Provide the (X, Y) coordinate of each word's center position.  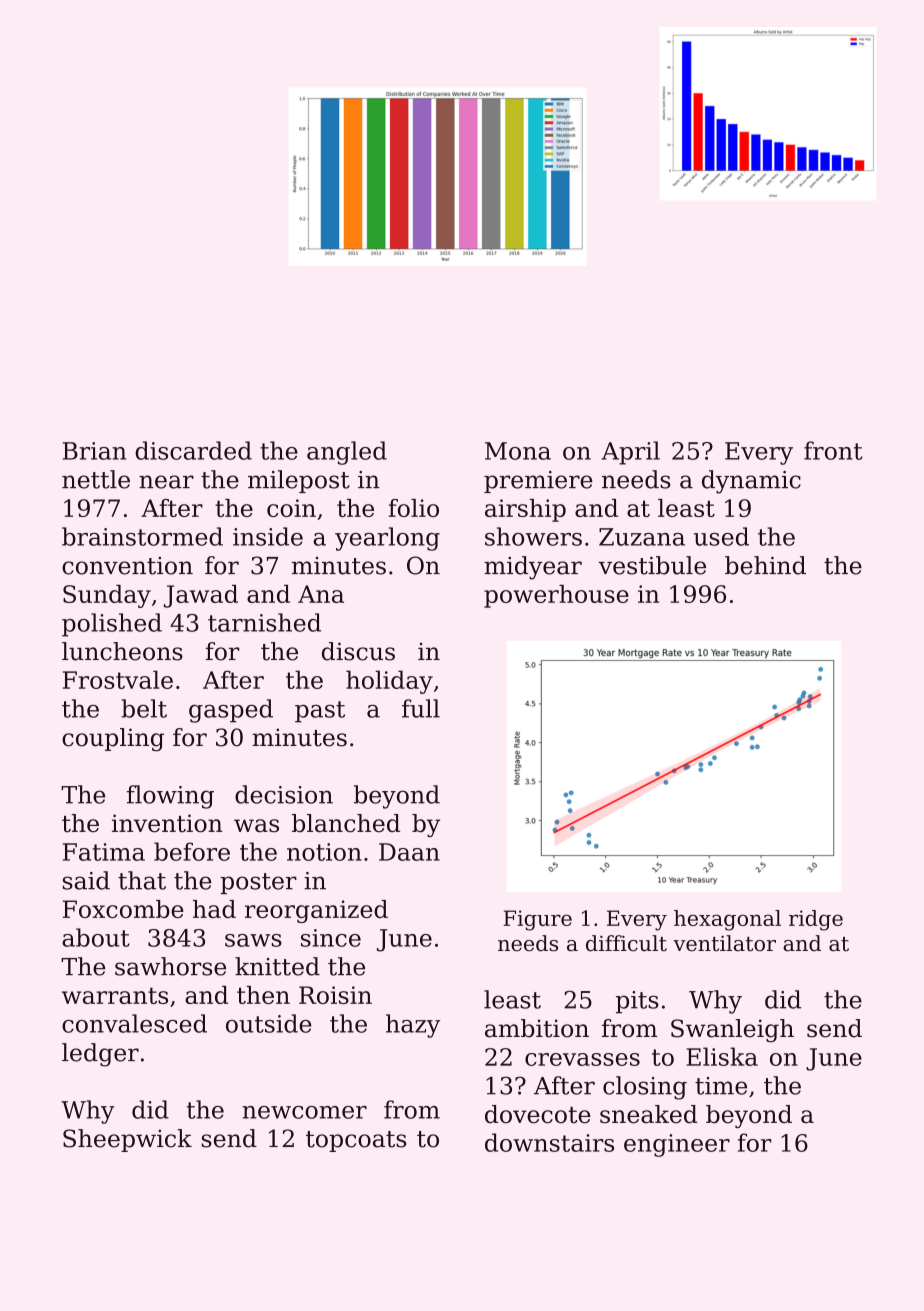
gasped (231, 711)
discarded (193, 450)
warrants (115, 995)
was (256, 826)
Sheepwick (127, 1140)
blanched (346, 823)
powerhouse (556, 596)
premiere (538, 482)
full (421, 708)
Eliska (722, 1056)
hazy (413, 1026)
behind (765, 565)
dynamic (751, 482)
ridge (816, 920)
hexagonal (727, 920)
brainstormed (142, 536)
